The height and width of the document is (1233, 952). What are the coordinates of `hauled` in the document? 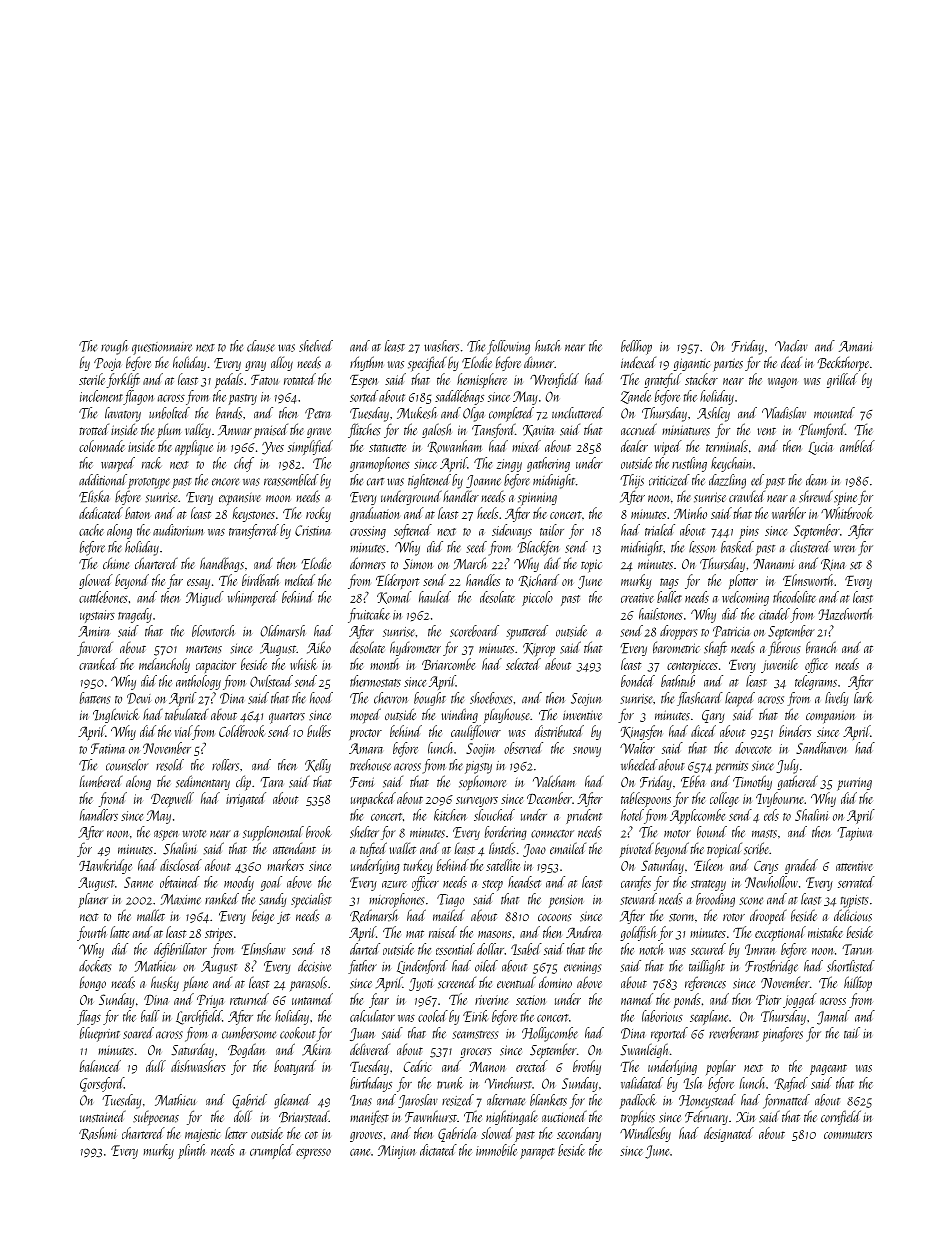 It's located at (435, 597).
